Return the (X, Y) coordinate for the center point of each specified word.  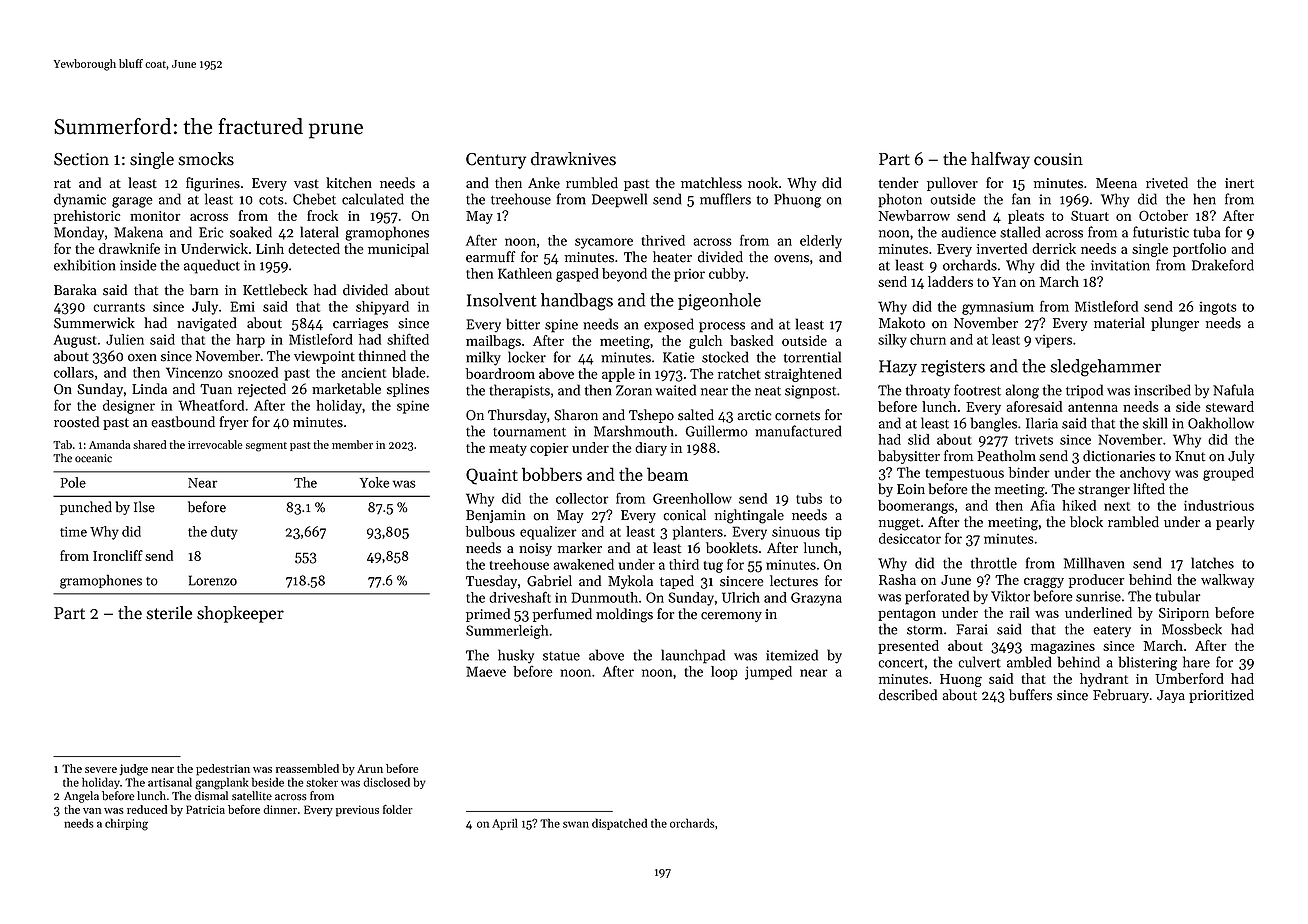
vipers (1053, 341)
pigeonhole (719, 302)
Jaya (1171, 696)
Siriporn (1184, 614)
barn (204, 290)
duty (224, 533)
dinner (280, 809)
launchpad (693, 656)
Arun (370, 768)
